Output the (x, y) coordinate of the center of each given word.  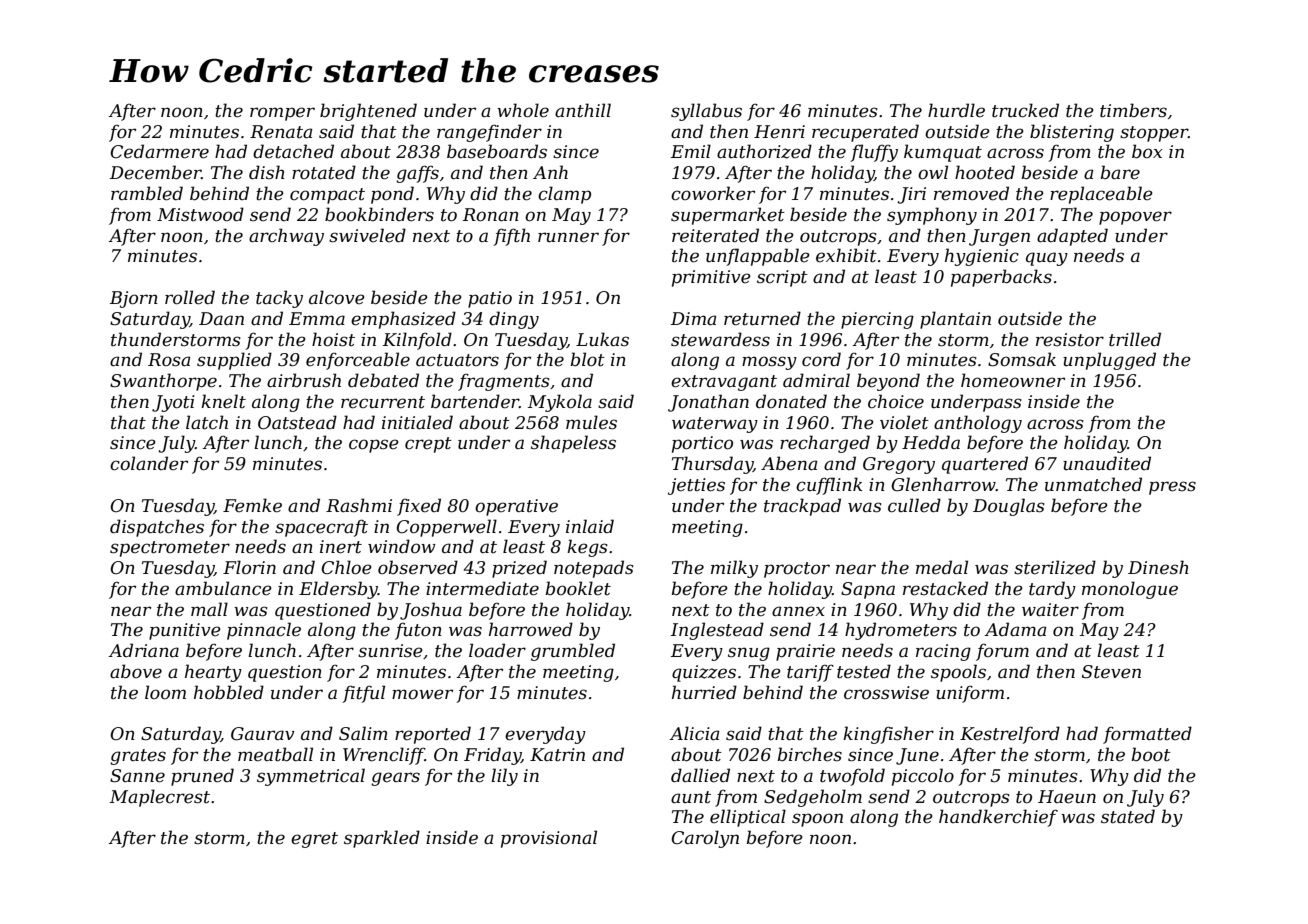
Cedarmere (159, 151)
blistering (1072, 133)
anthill (583, 110)
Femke (252, 505)
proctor (797, 570)
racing (943, 652)
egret (314, 840)
